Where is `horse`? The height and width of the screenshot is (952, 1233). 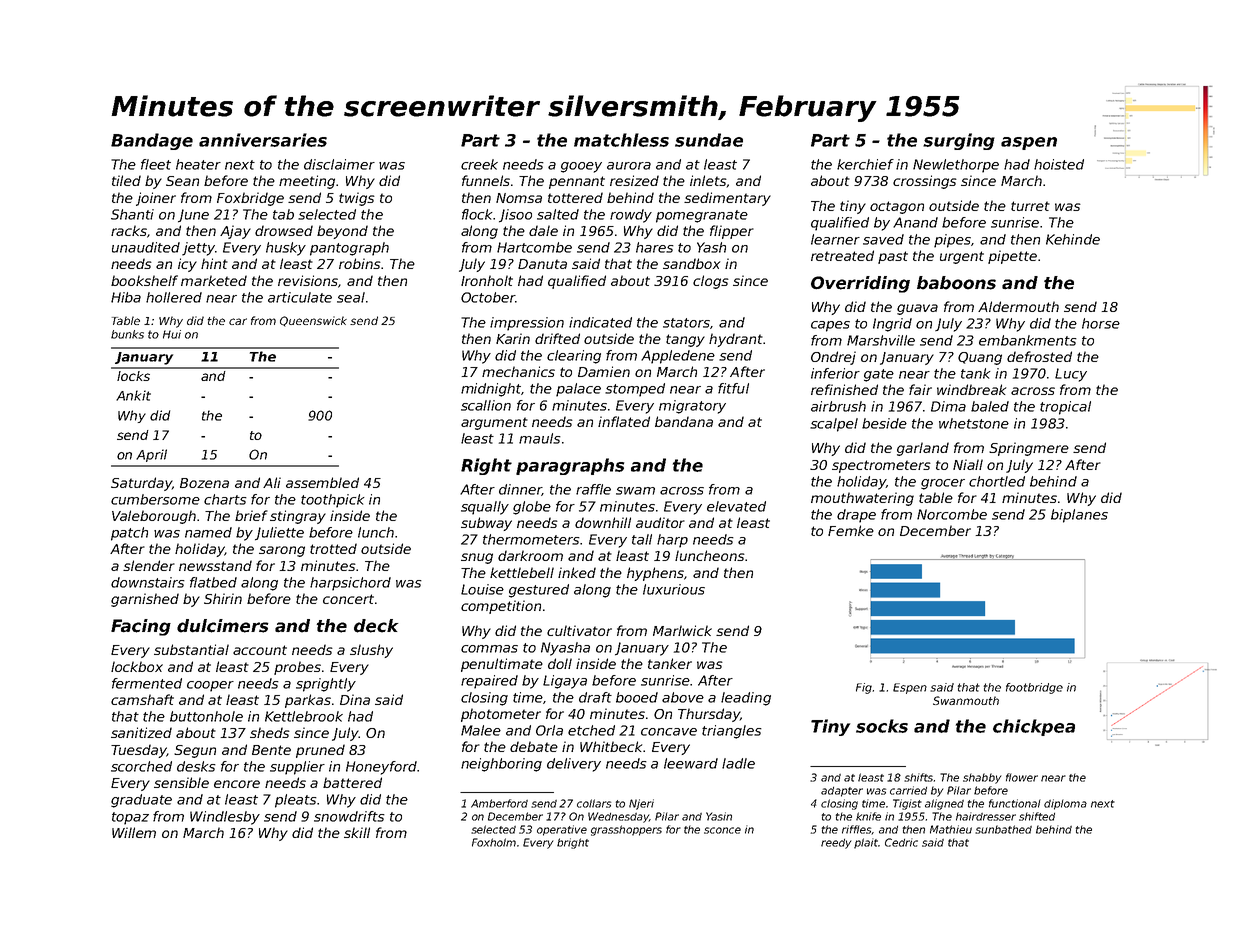
horse is located at coordinates (1101, 323).
